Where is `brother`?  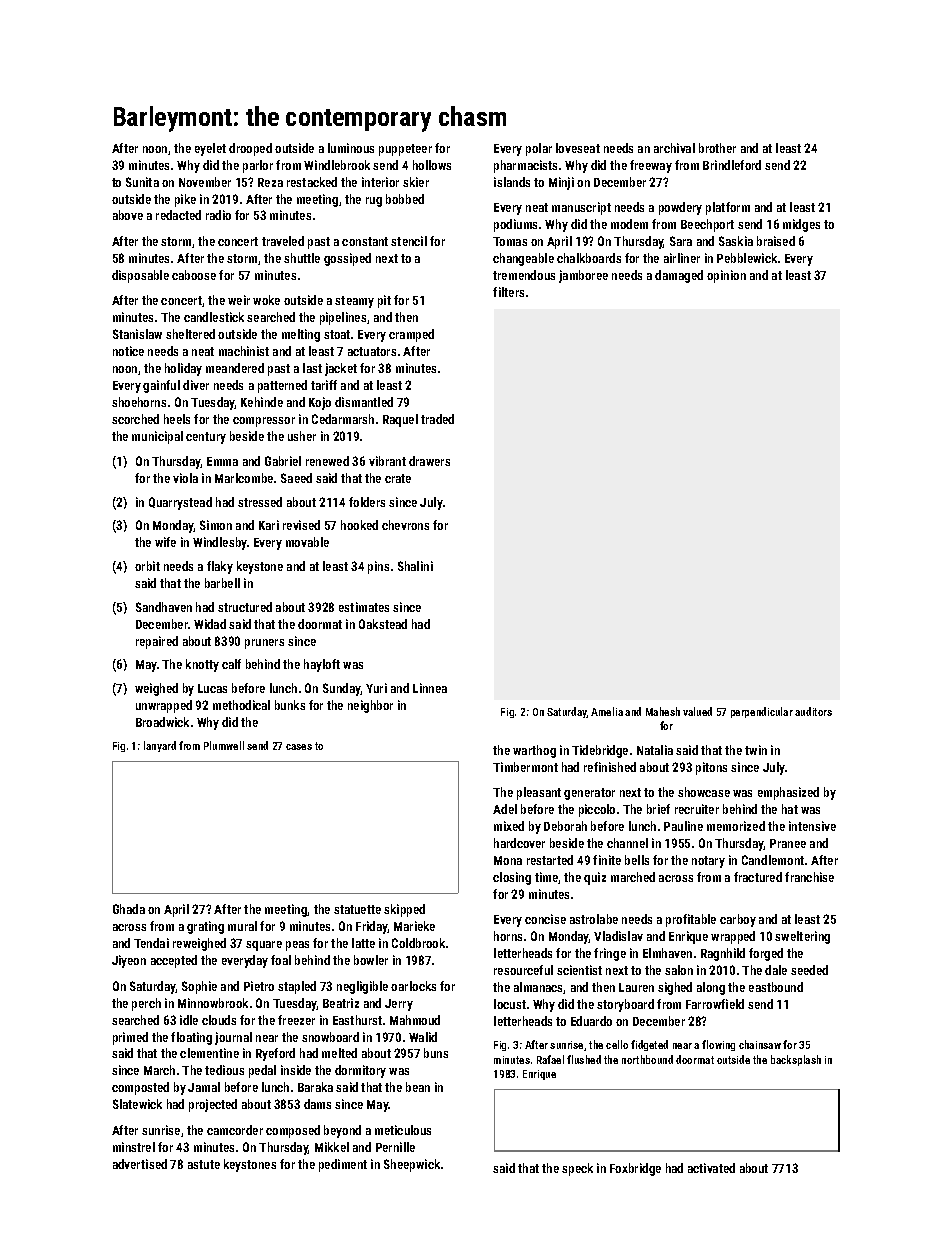
brother is located at coordinates (717, 148).
